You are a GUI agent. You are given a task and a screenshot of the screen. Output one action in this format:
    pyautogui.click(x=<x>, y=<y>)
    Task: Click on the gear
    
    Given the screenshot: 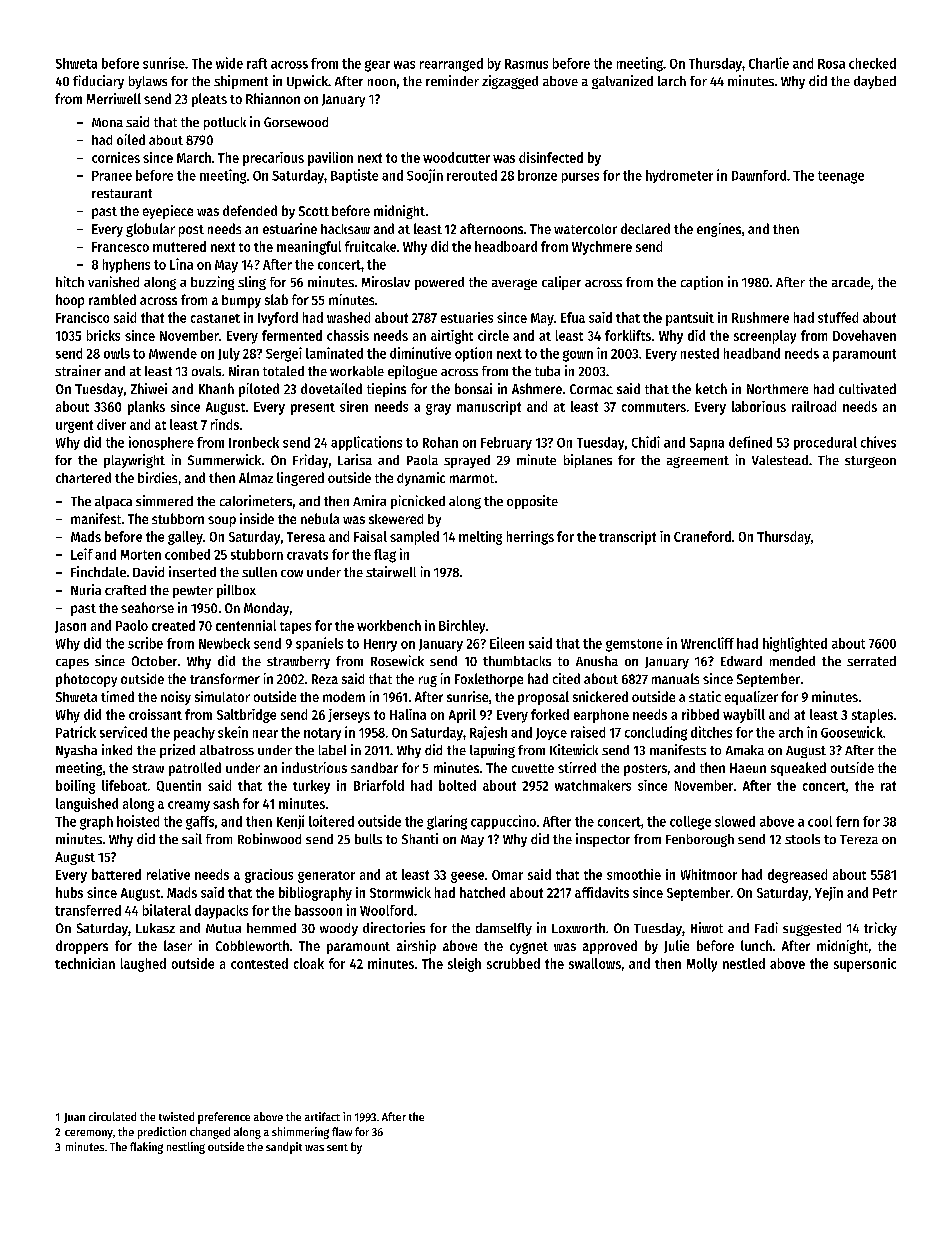 What is the action you would take?
    pyautogui.click(x=377, y=66)
